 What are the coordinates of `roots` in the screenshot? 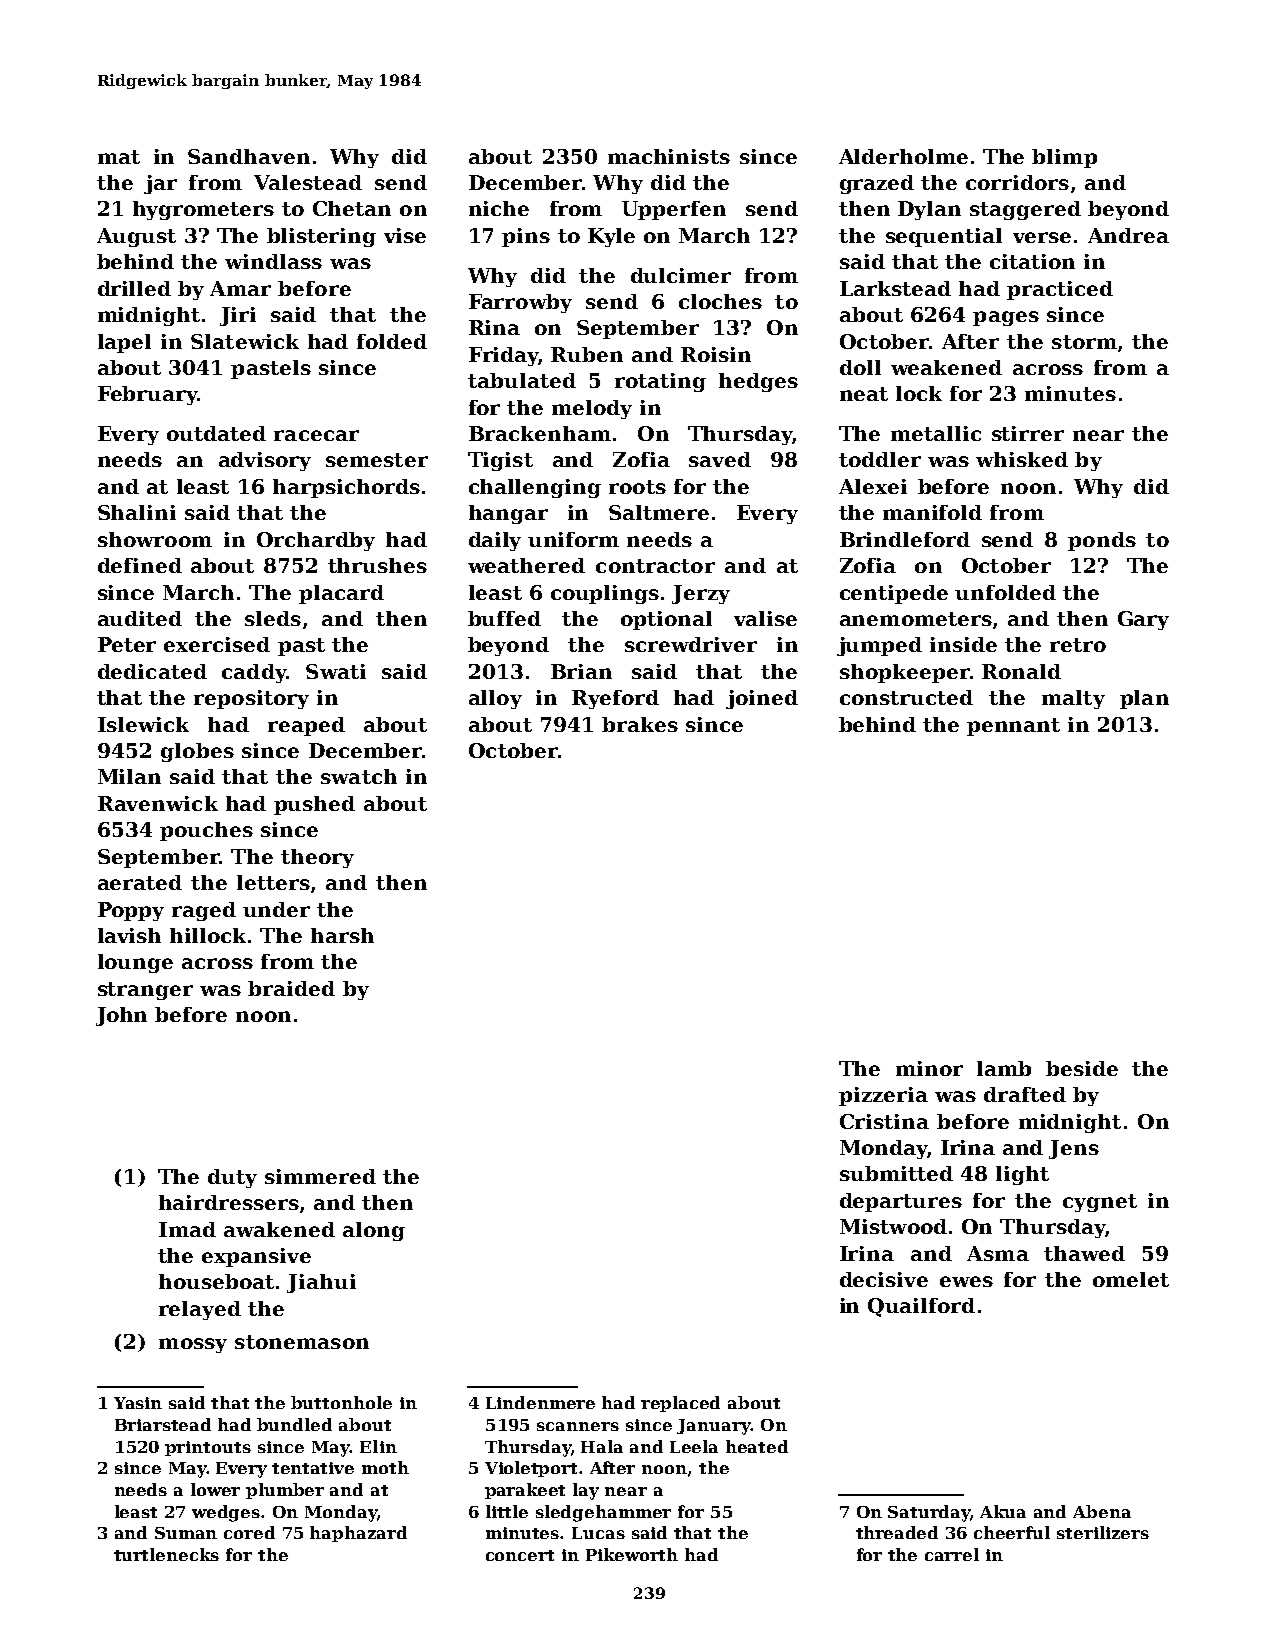 It's located at (637, 487).
